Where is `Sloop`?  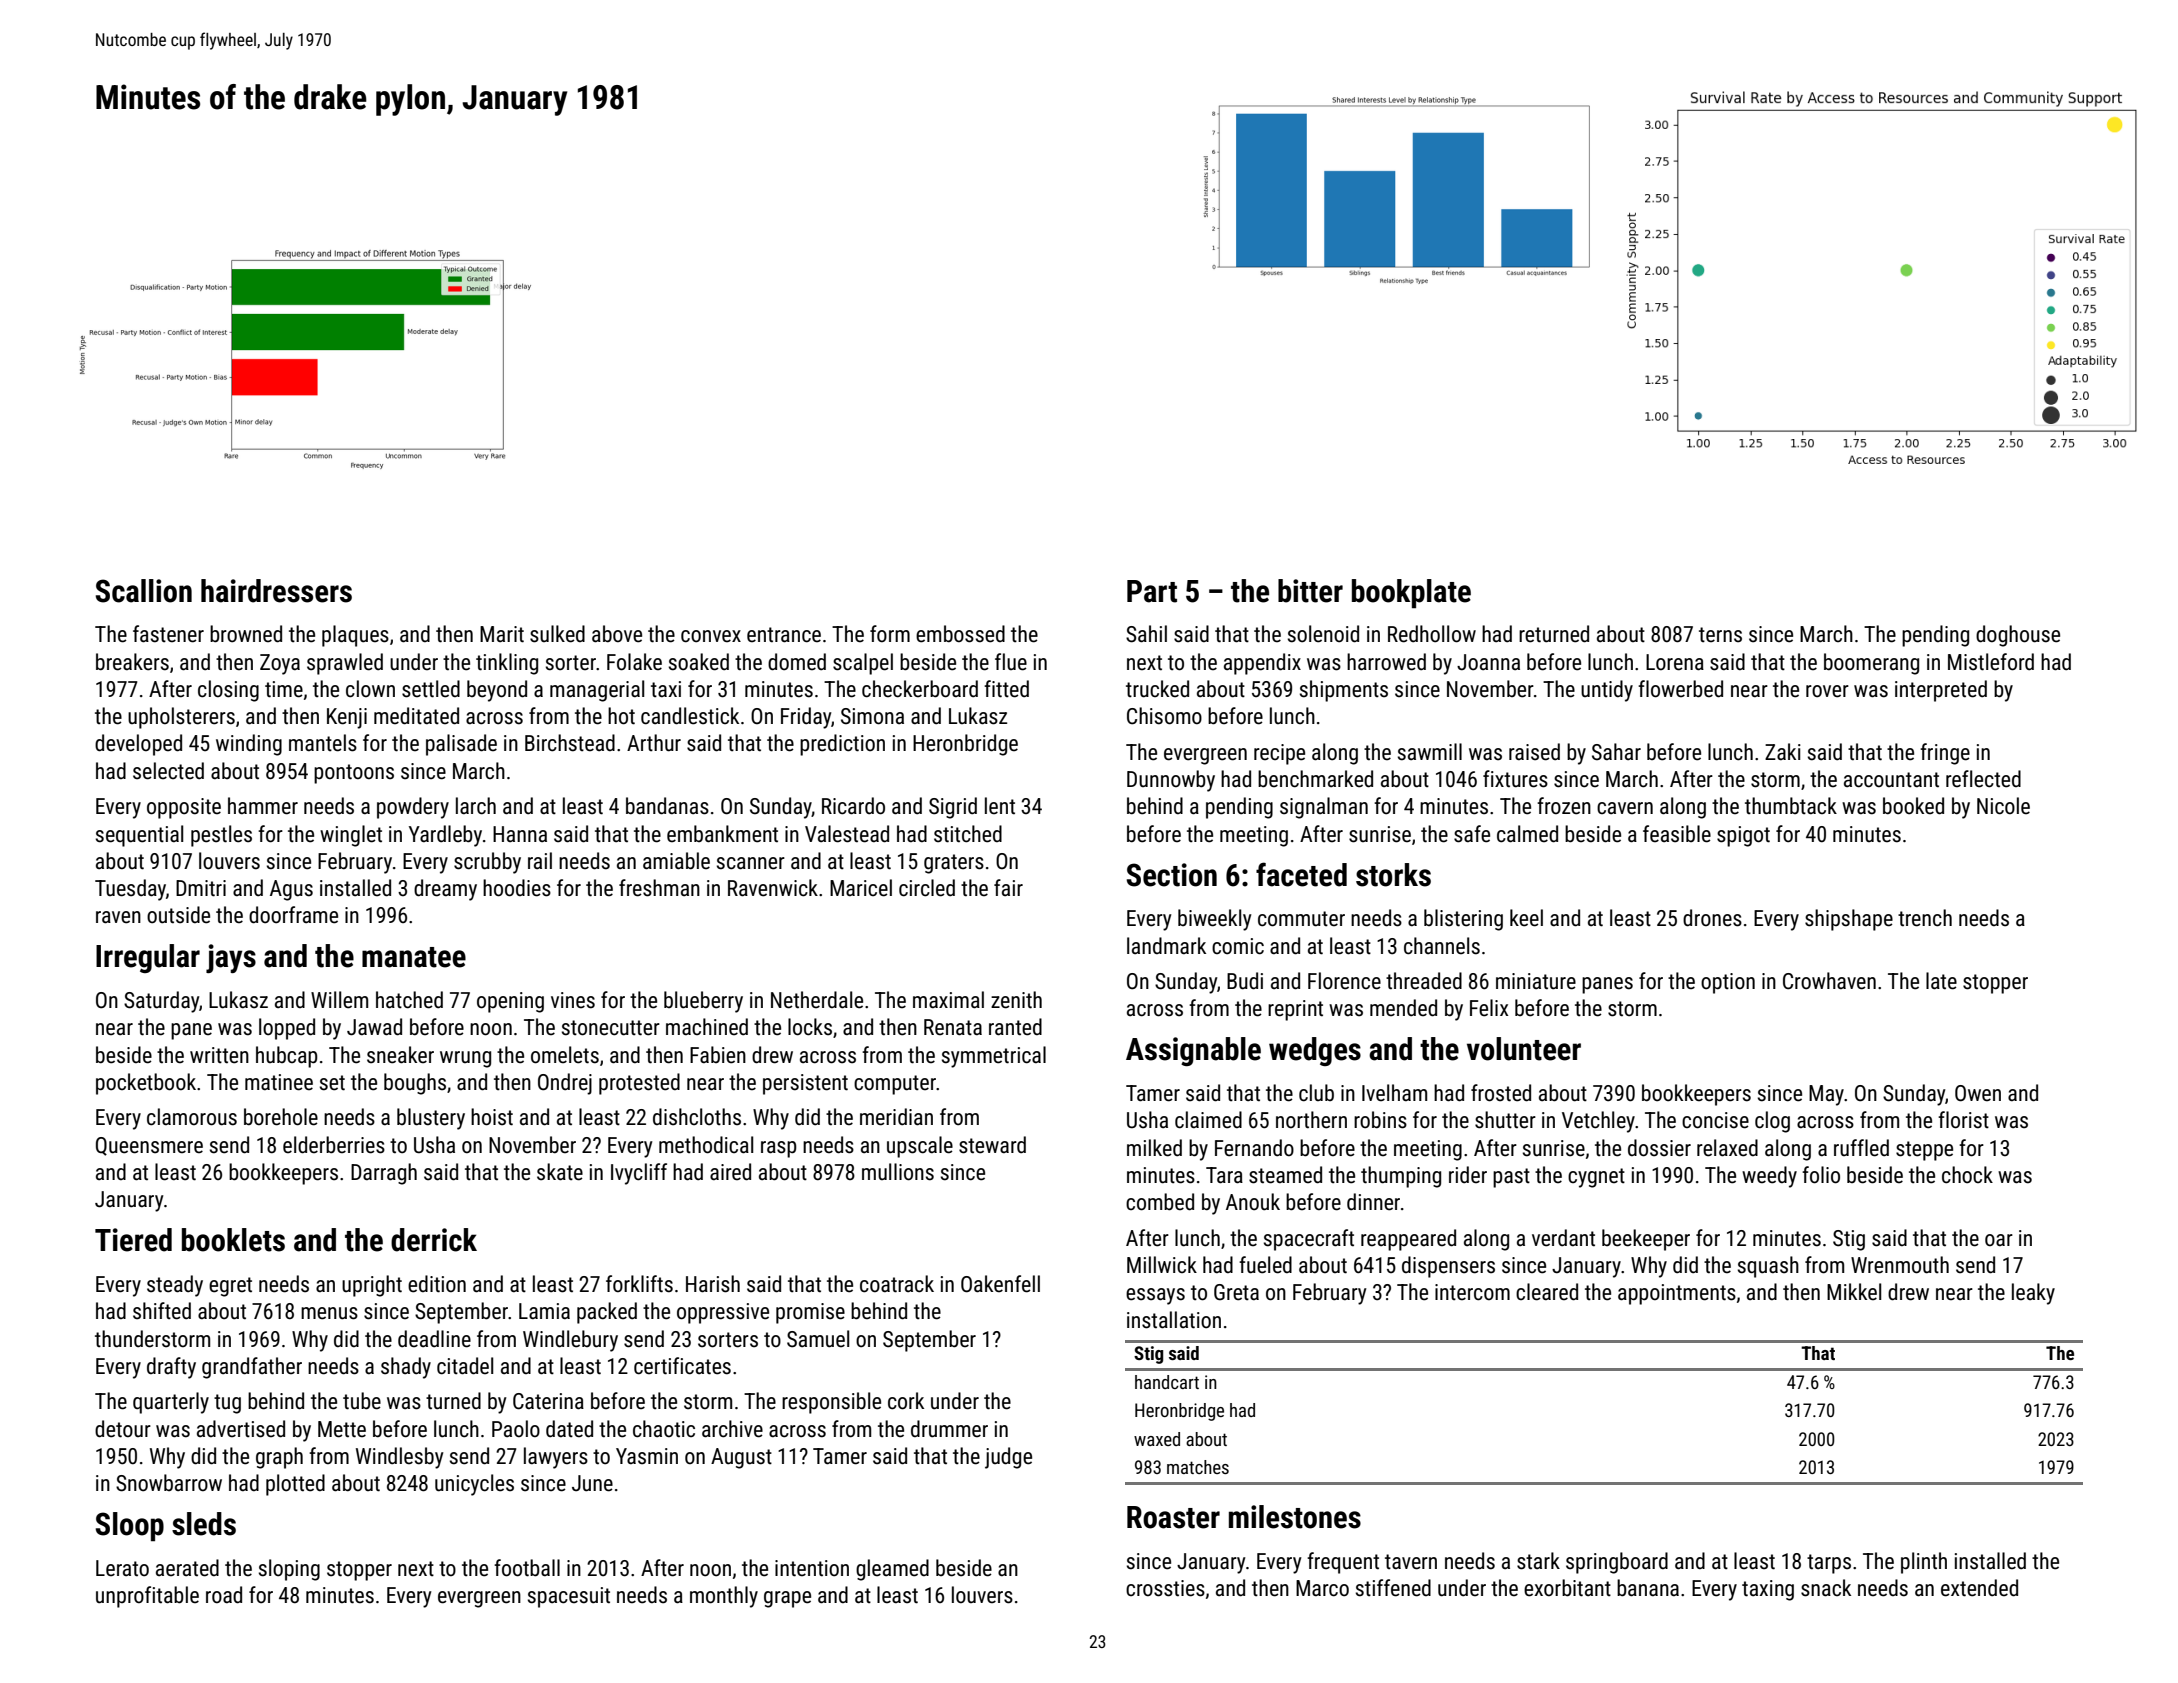
Sloop is located at coordinates (130, 1527).
